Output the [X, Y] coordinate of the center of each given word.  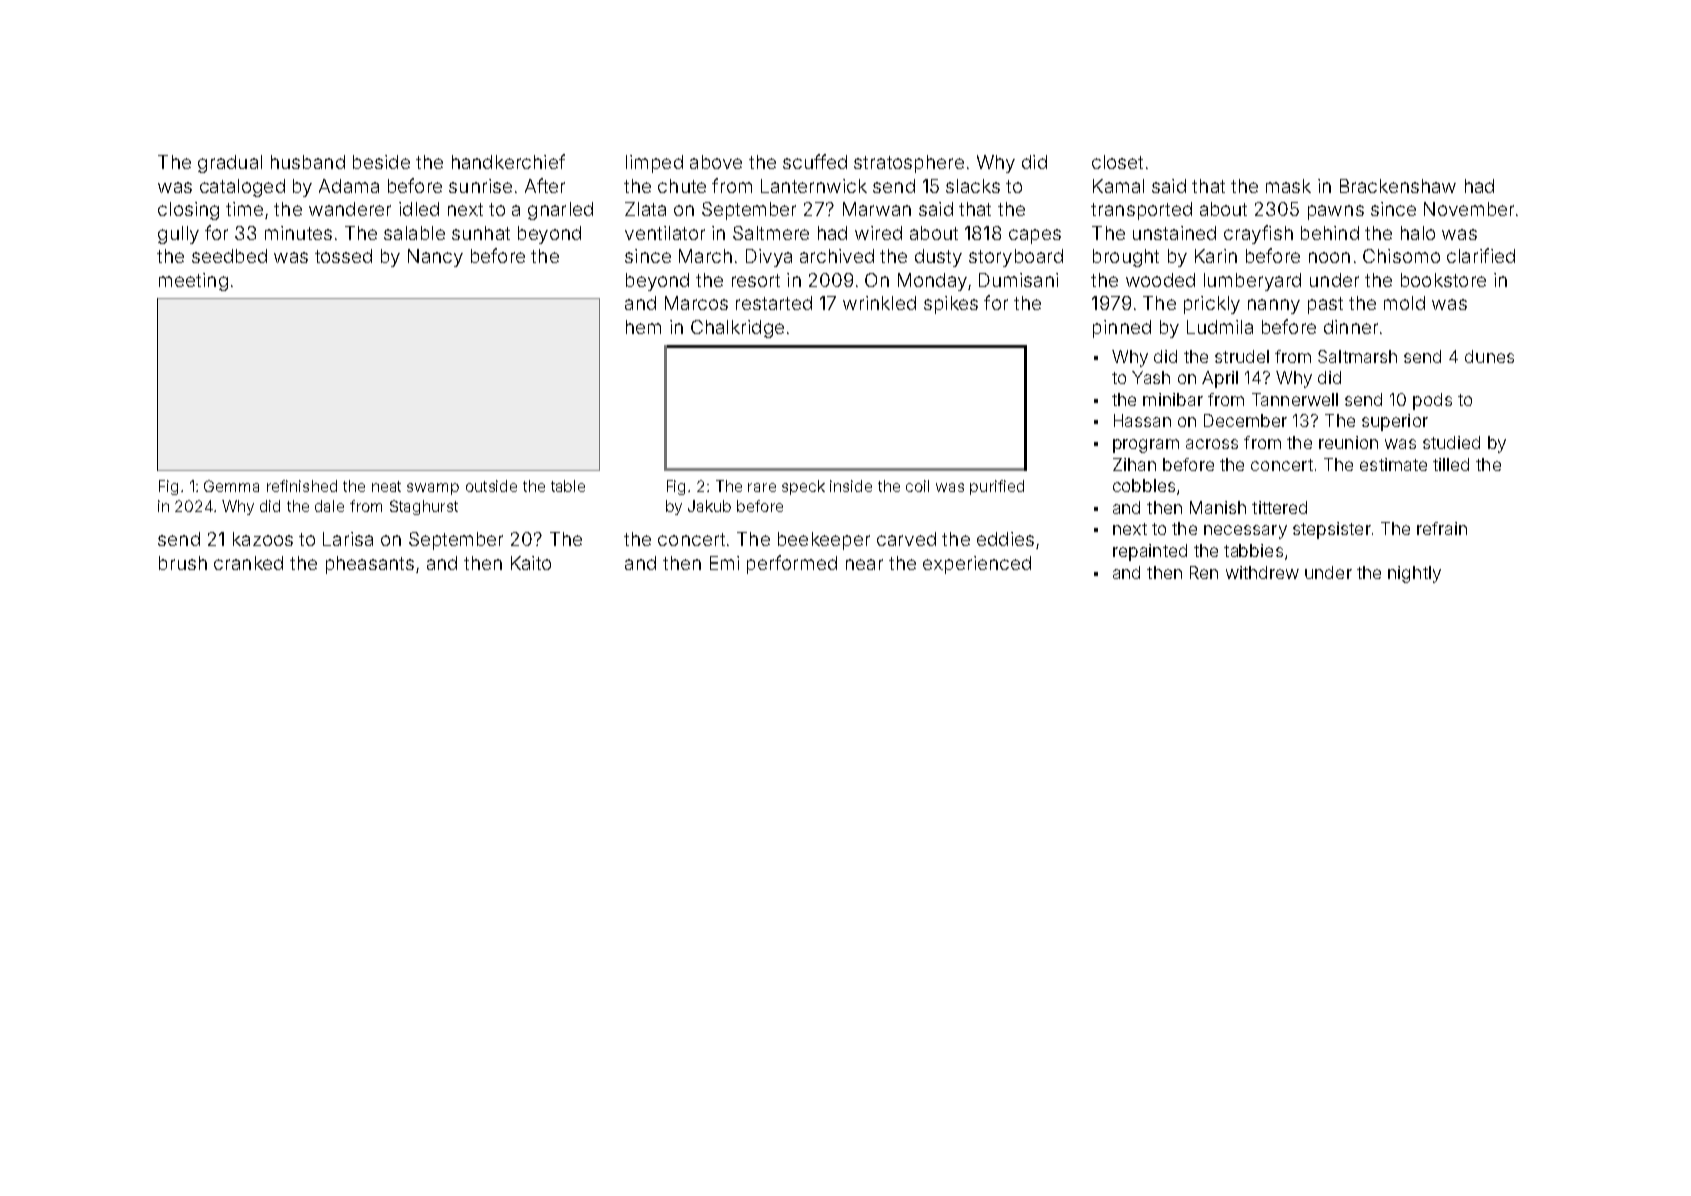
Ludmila [1220, 327]
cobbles [1144, 485]
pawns [1336, 212]
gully [178, 235]
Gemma [231, 486]
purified [997, 487]
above [716, 162]
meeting [193, 282]
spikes [951, 305]
